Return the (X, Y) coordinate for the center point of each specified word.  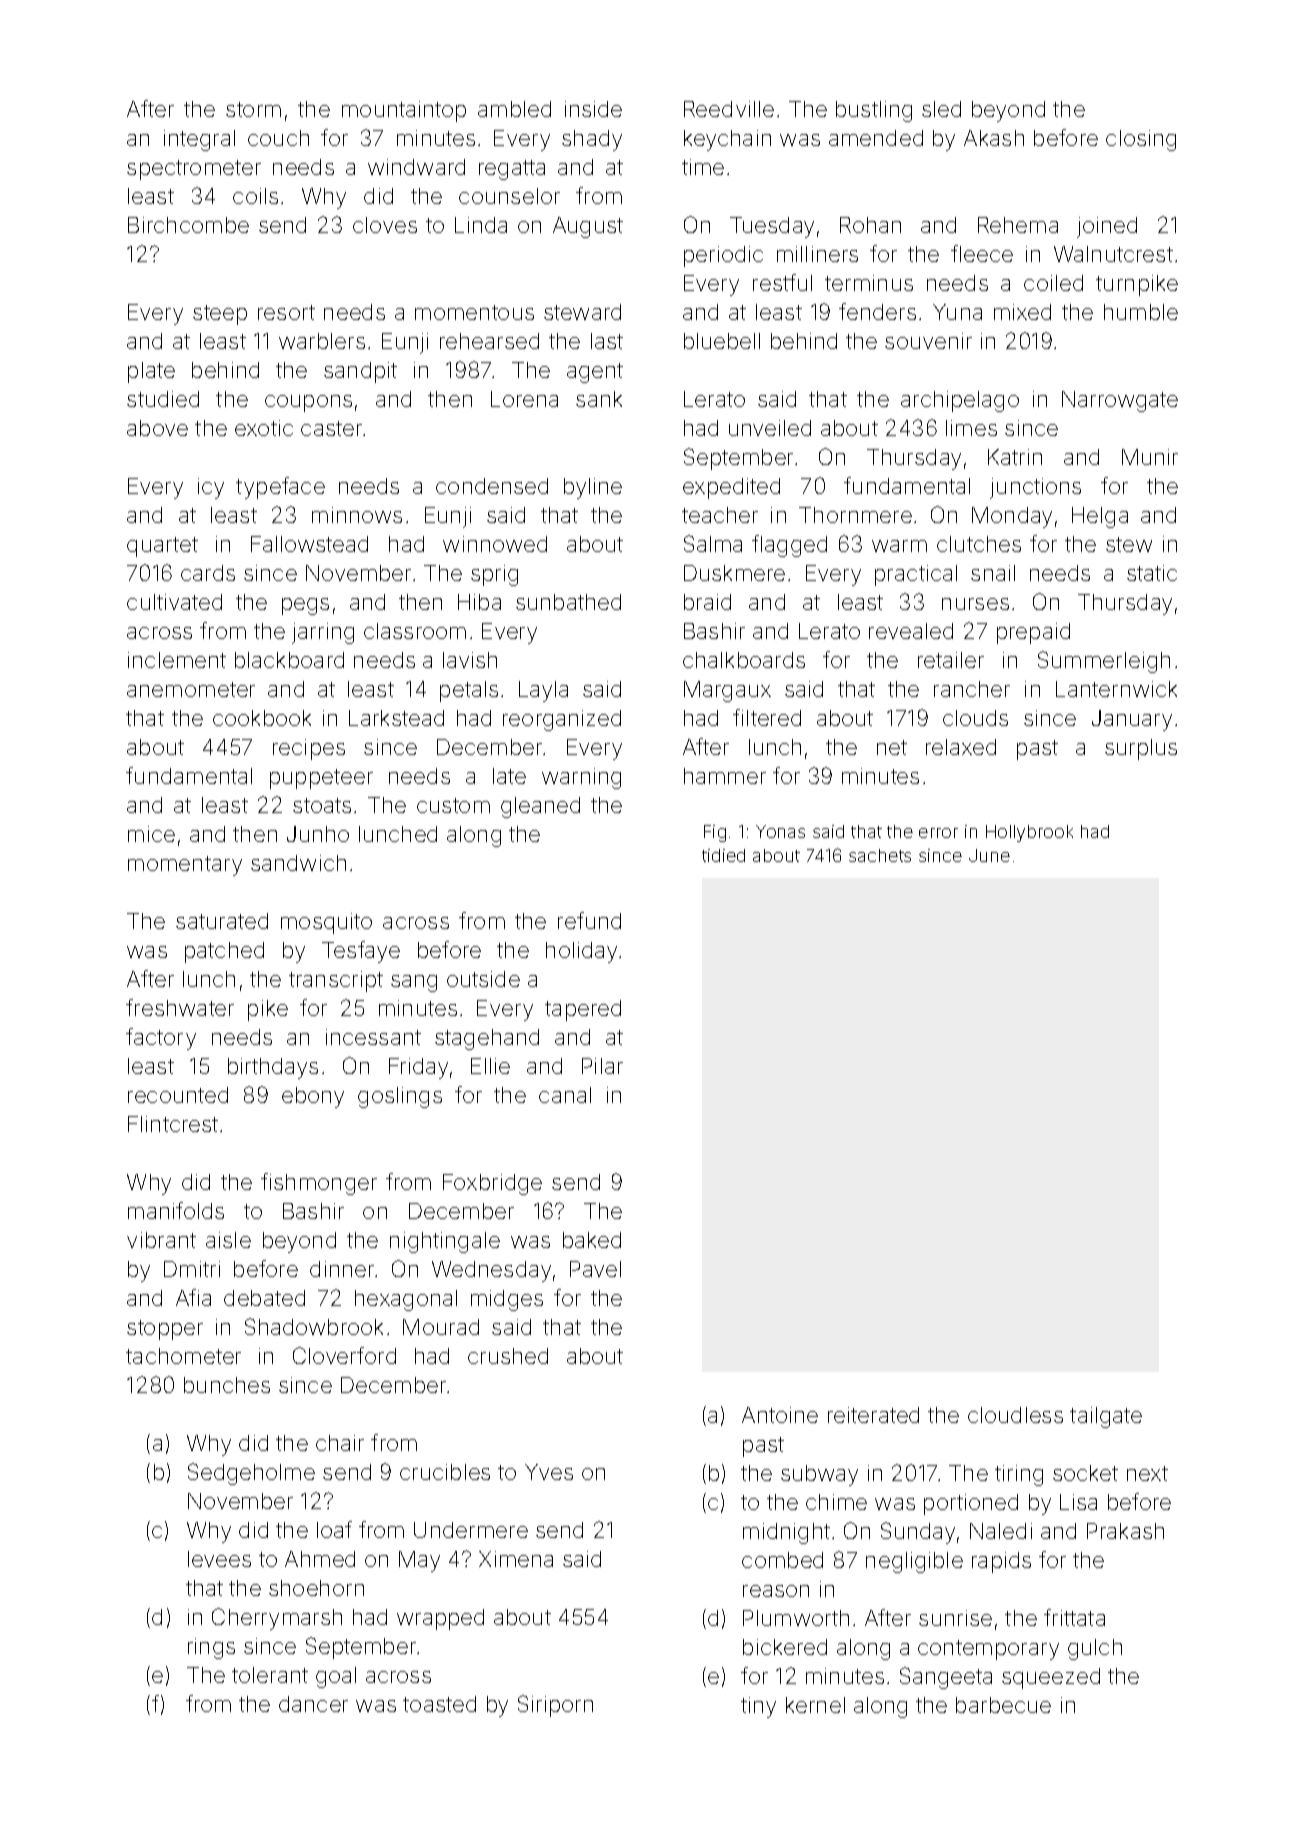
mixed (1022, 312)
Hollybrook (1029, 833)
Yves (549, 1472)
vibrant (161, 1240)
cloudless (1015, 1415)
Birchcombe (188, 225)
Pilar (602, 1066)
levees (219, 1559)
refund (589, 920)
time (703, 167)
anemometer (191, 689)
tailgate (1106, 1417)
